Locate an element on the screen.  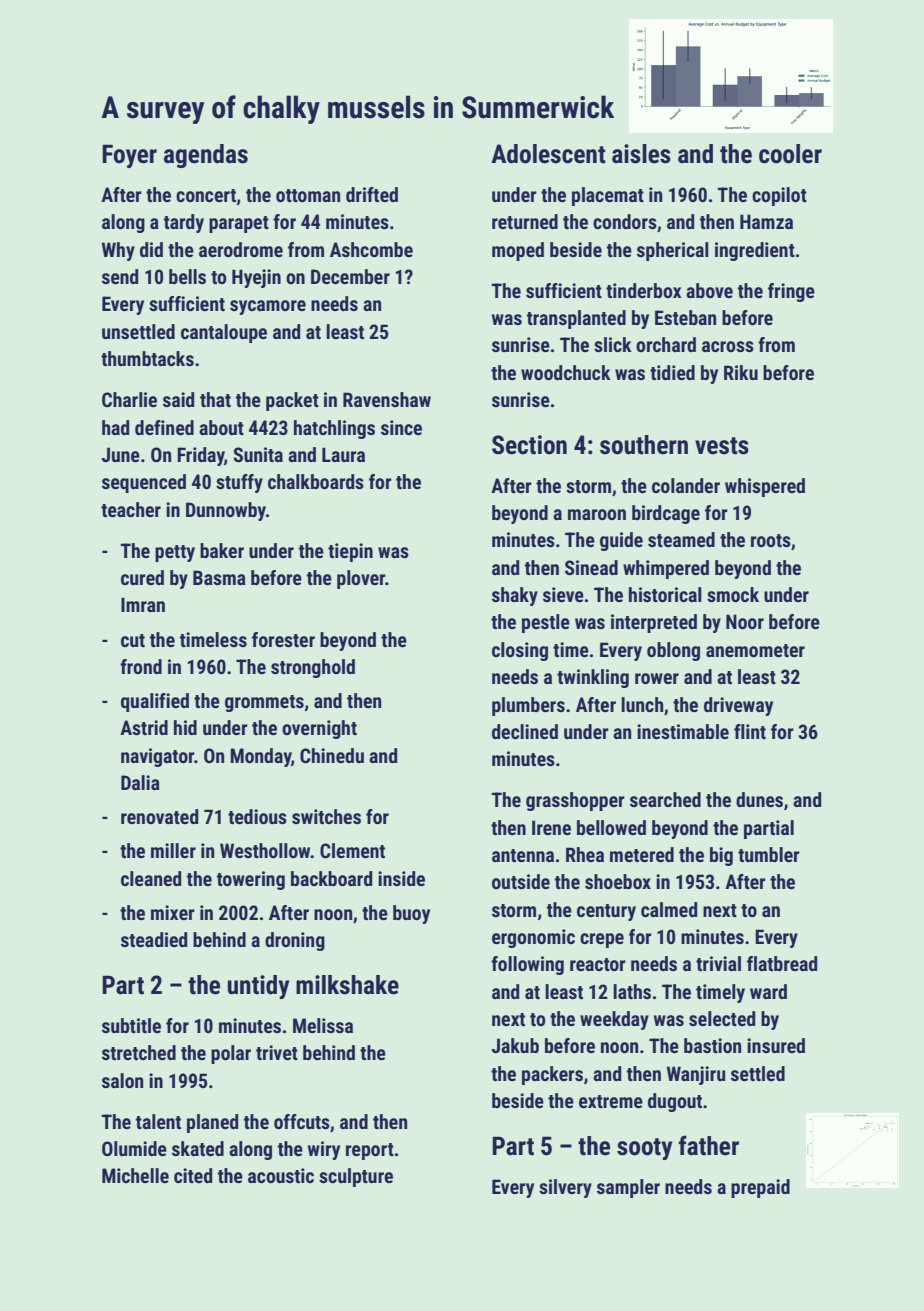
stretched is located at coordinates (139, 1052).
